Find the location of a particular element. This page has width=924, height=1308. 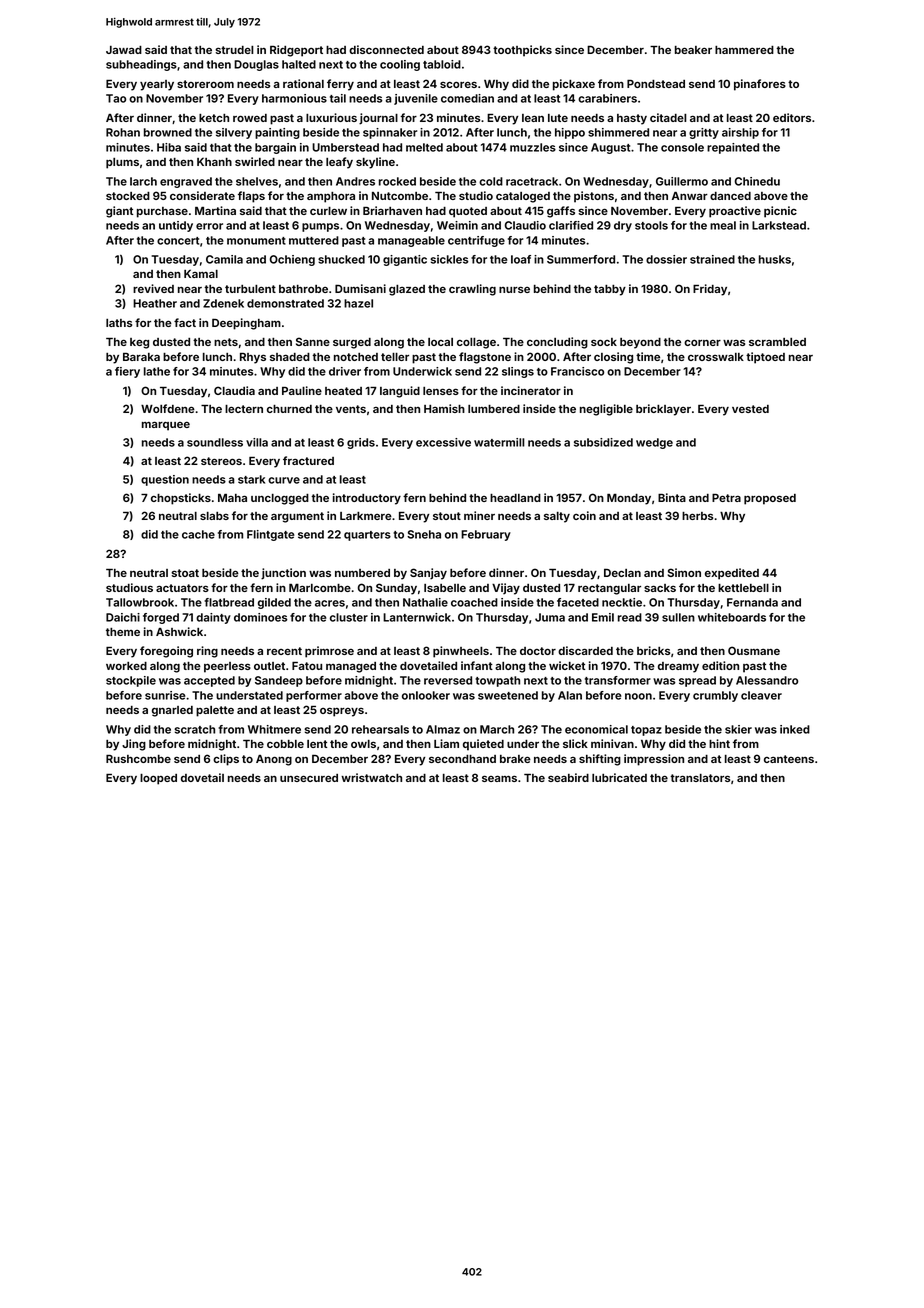

looped is located at coordinates (158, 779).
